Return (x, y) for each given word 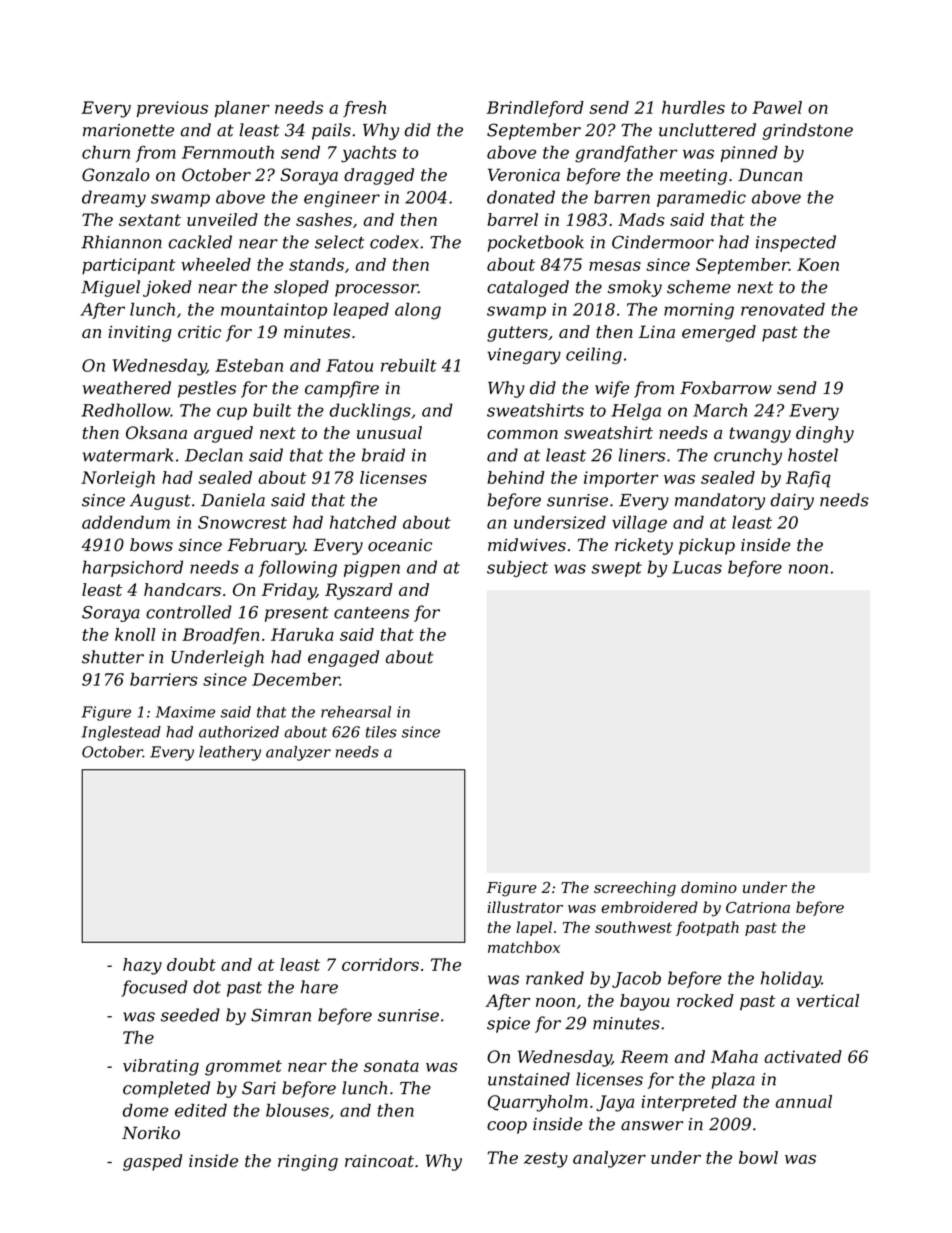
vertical (827, 1000)
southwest (633, 927)
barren (622, 197)
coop (507, 1127)
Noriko (151, 1133)
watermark (128, 455)
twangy (760, 435)
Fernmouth (228, 152)
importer (621, 479)
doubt (191, 964)
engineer (342, 199)
